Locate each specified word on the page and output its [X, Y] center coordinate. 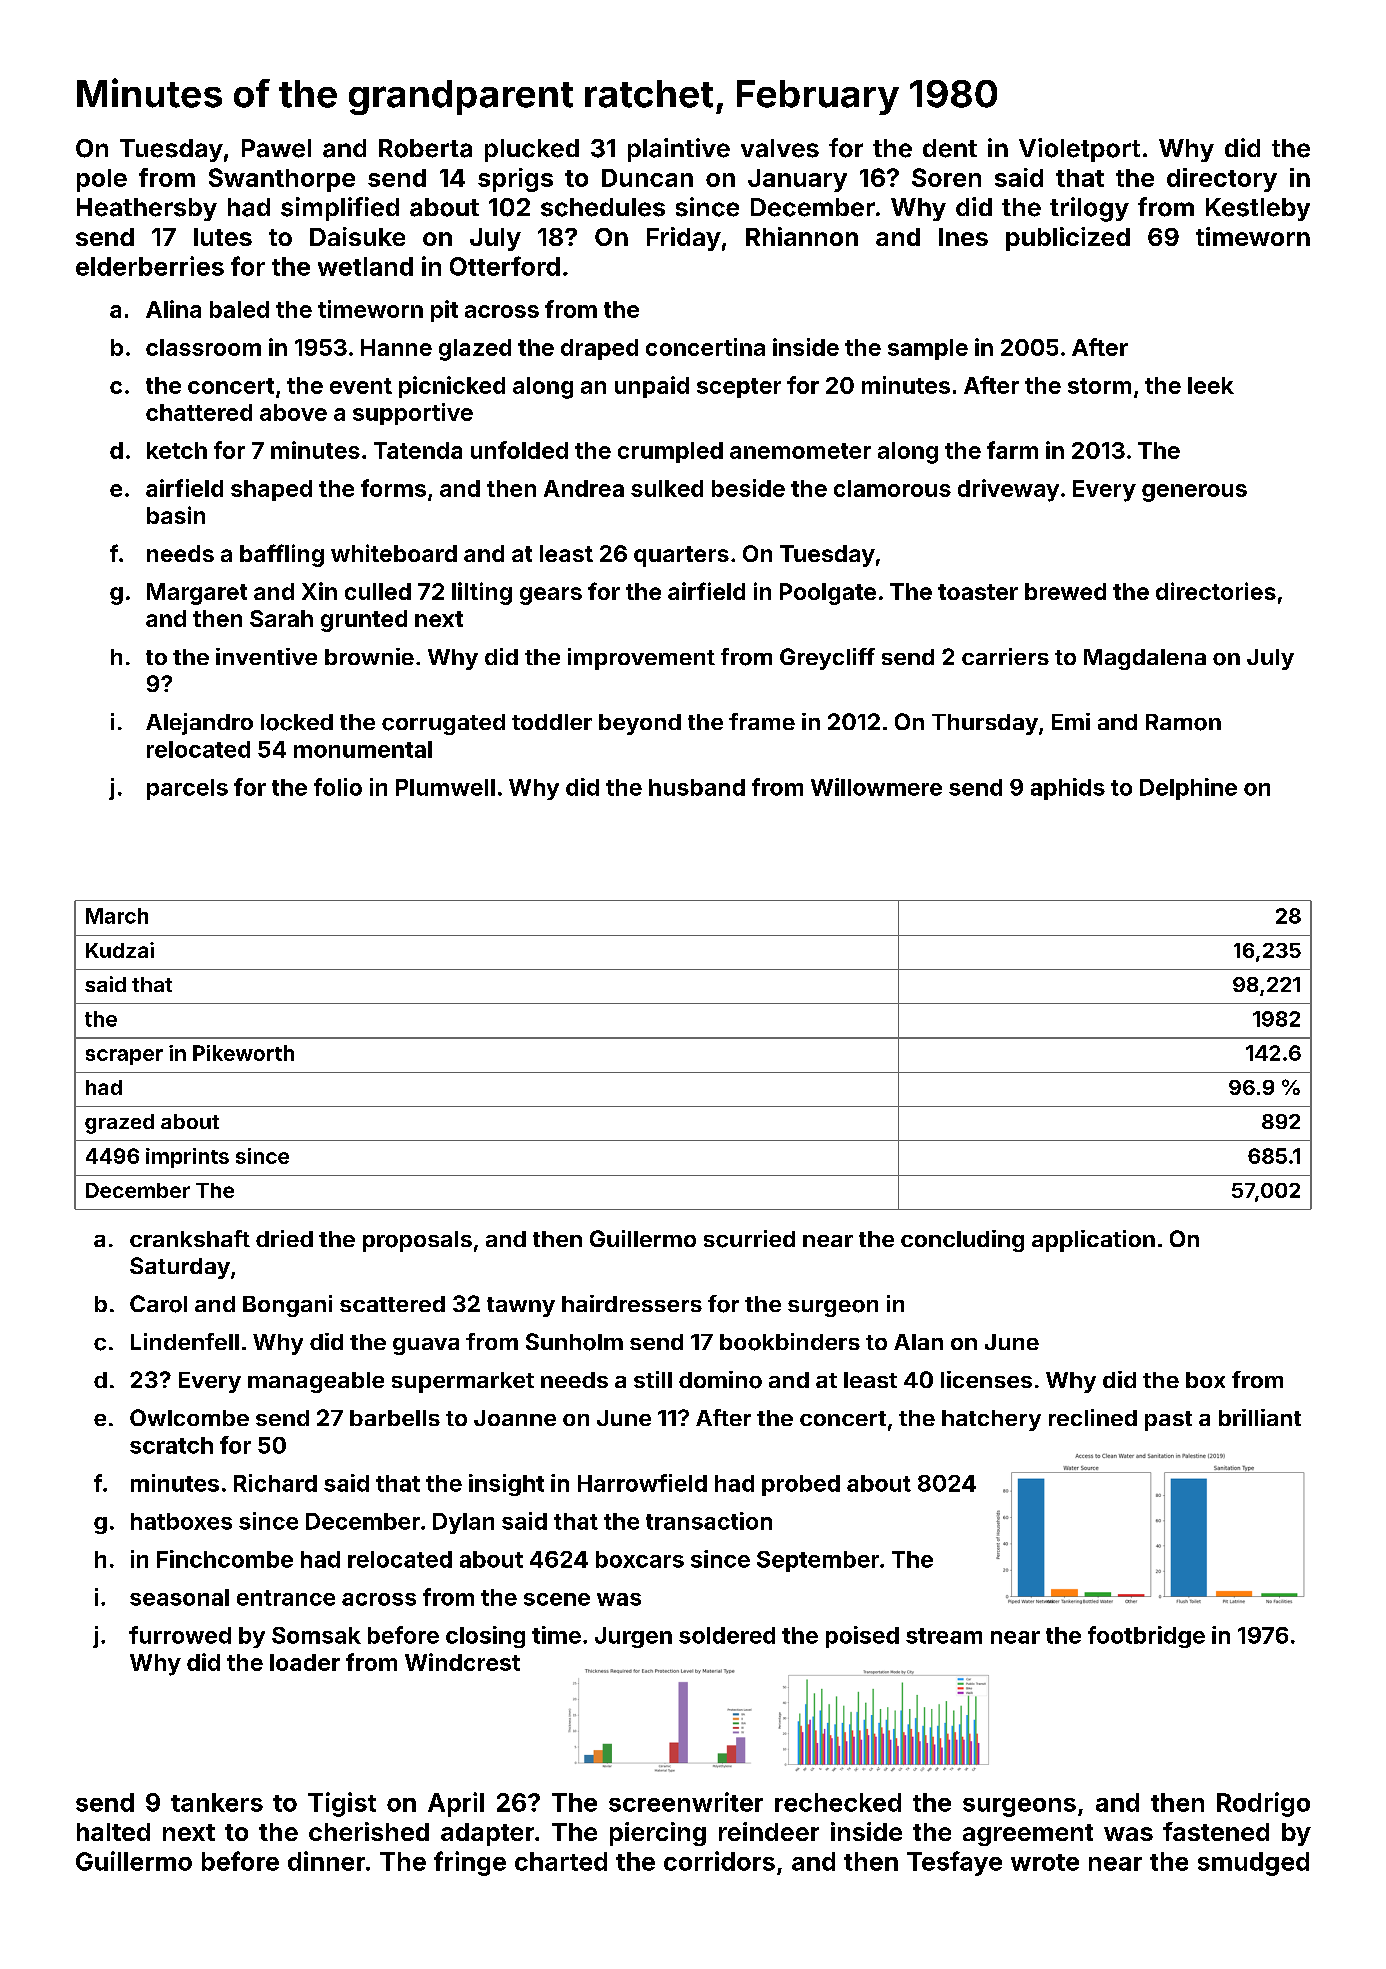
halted [113, 1832]
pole [102, 180]
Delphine [1188, 789]
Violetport [1079, 150]
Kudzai [120, 950]
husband [697, 787]
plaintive [679, 150]
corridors [719, 1861]
